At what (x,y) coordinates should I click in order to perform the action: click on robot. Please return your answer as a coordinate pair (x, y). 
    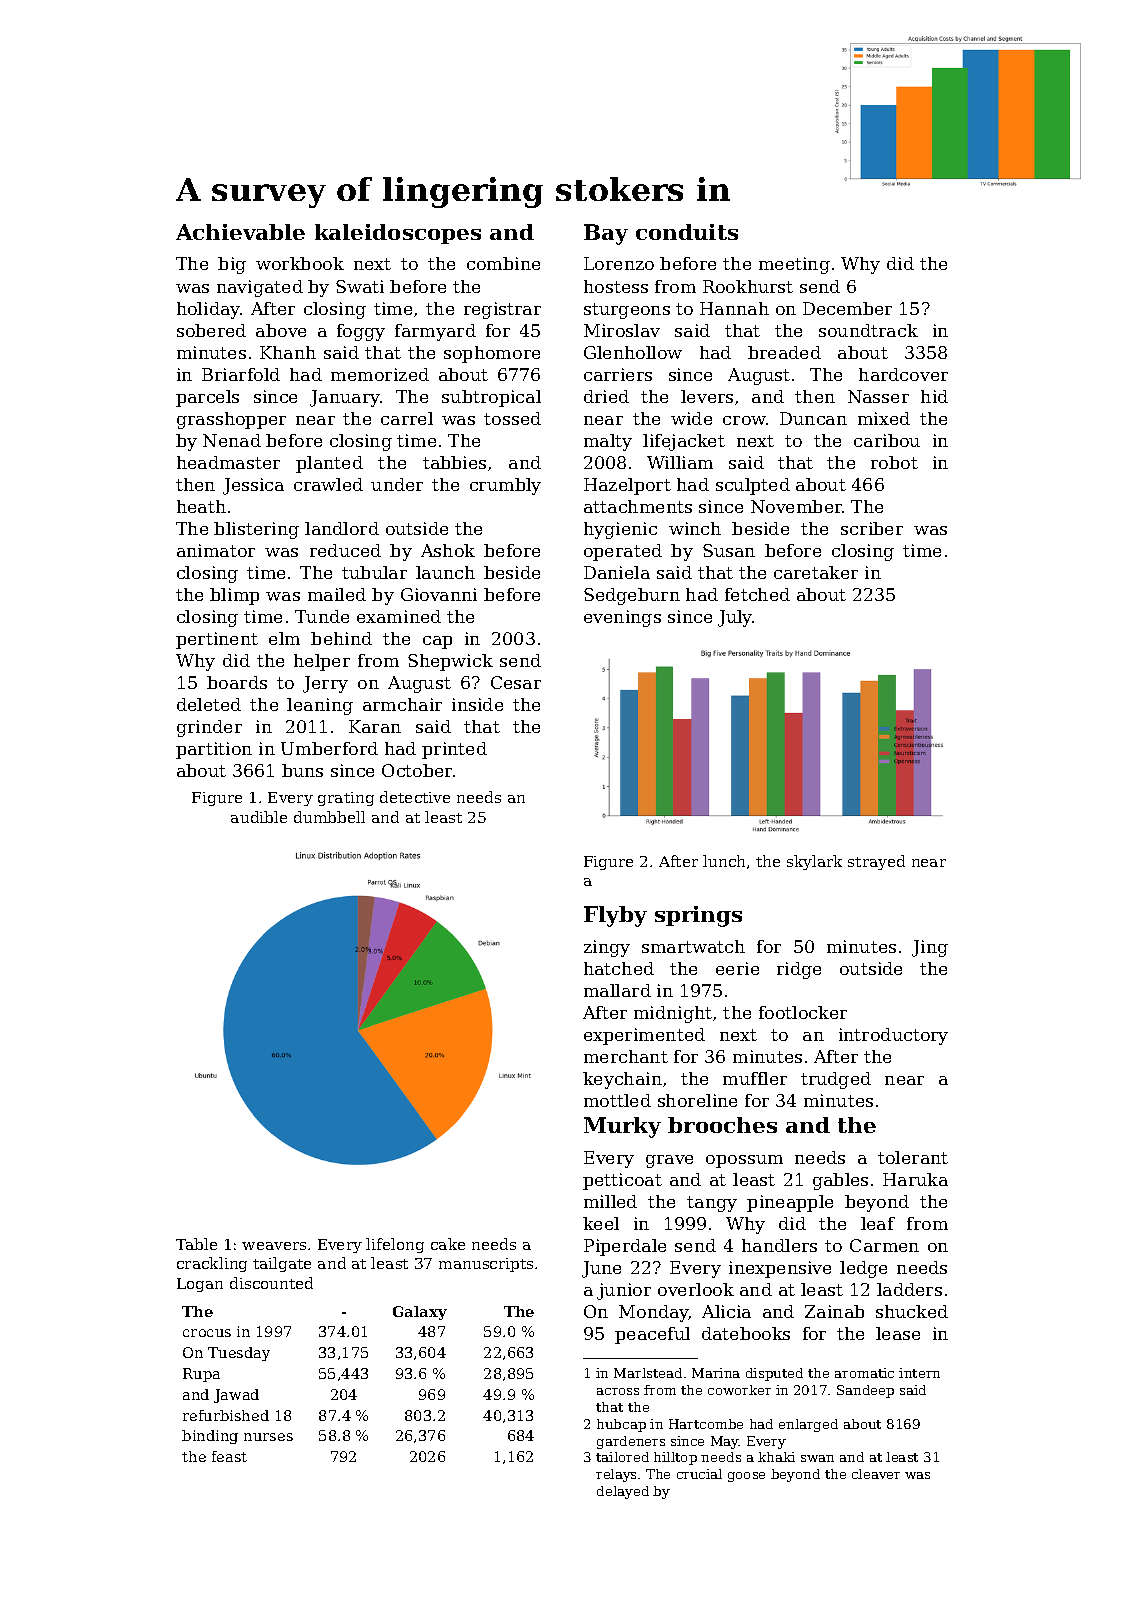
    Looking at the image, I should click on (894, 462).
